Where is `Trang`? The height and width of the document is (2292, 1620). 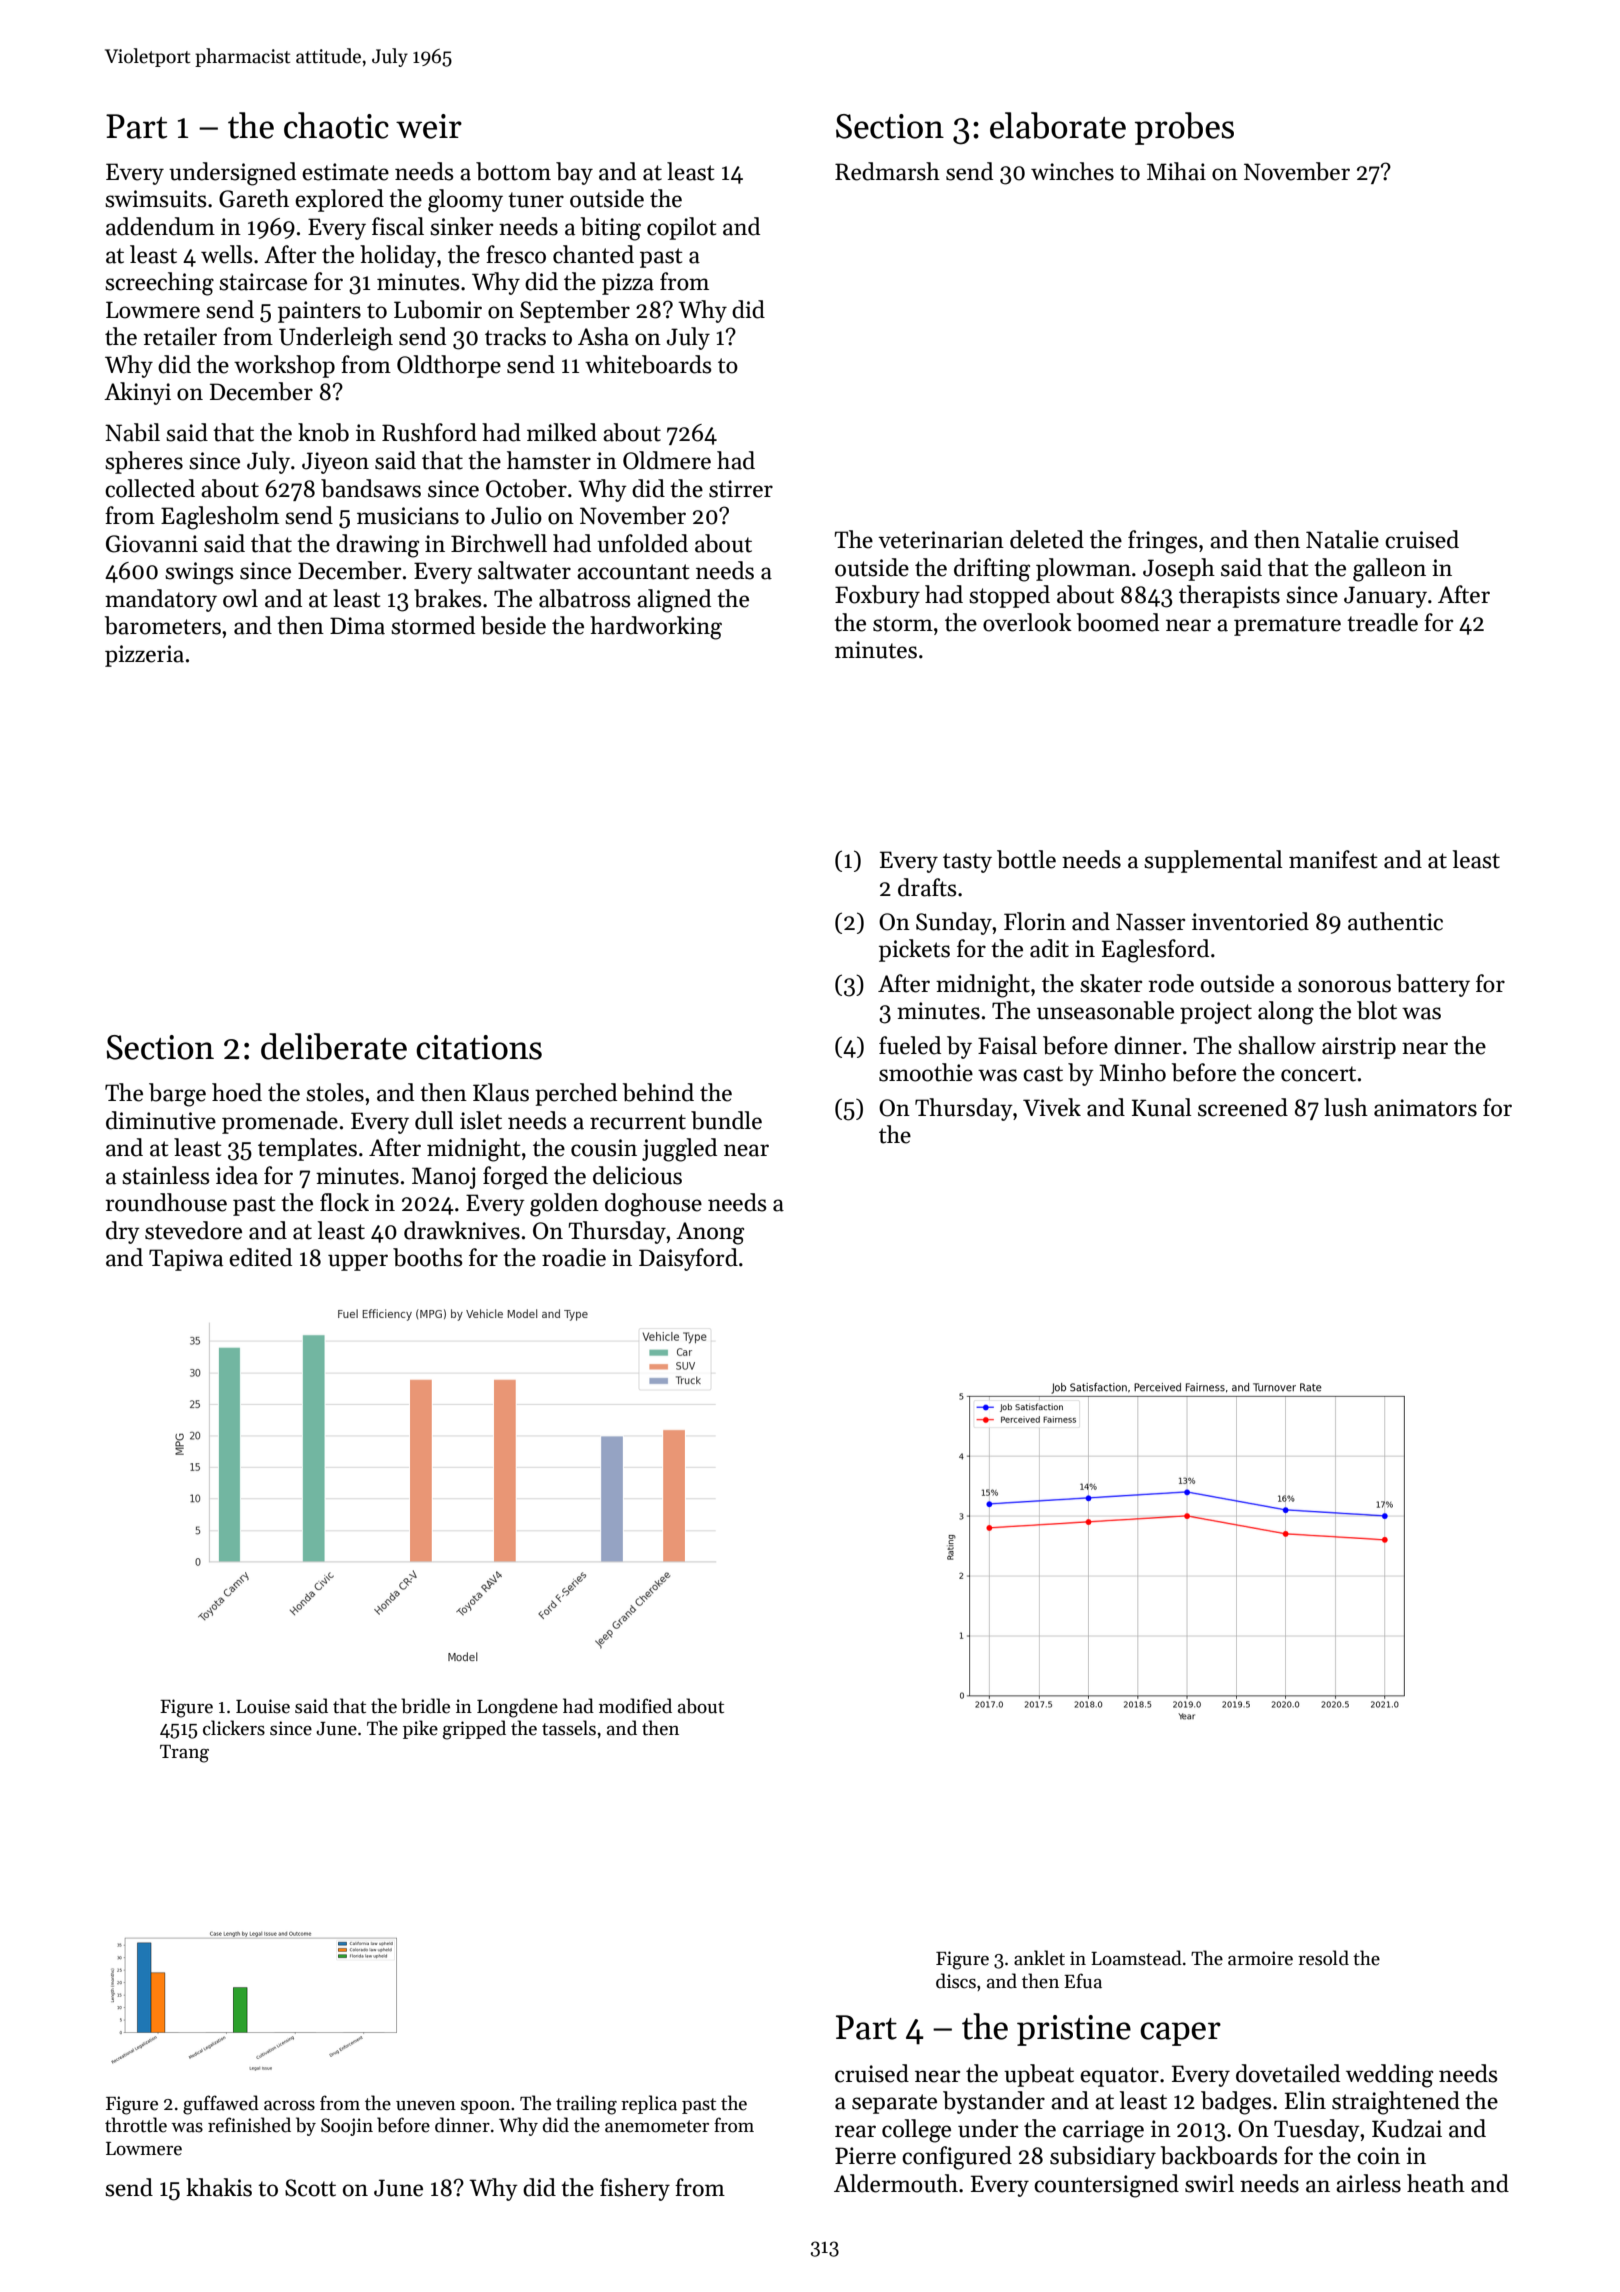 Trang is located at coordinates (184, 1754).
